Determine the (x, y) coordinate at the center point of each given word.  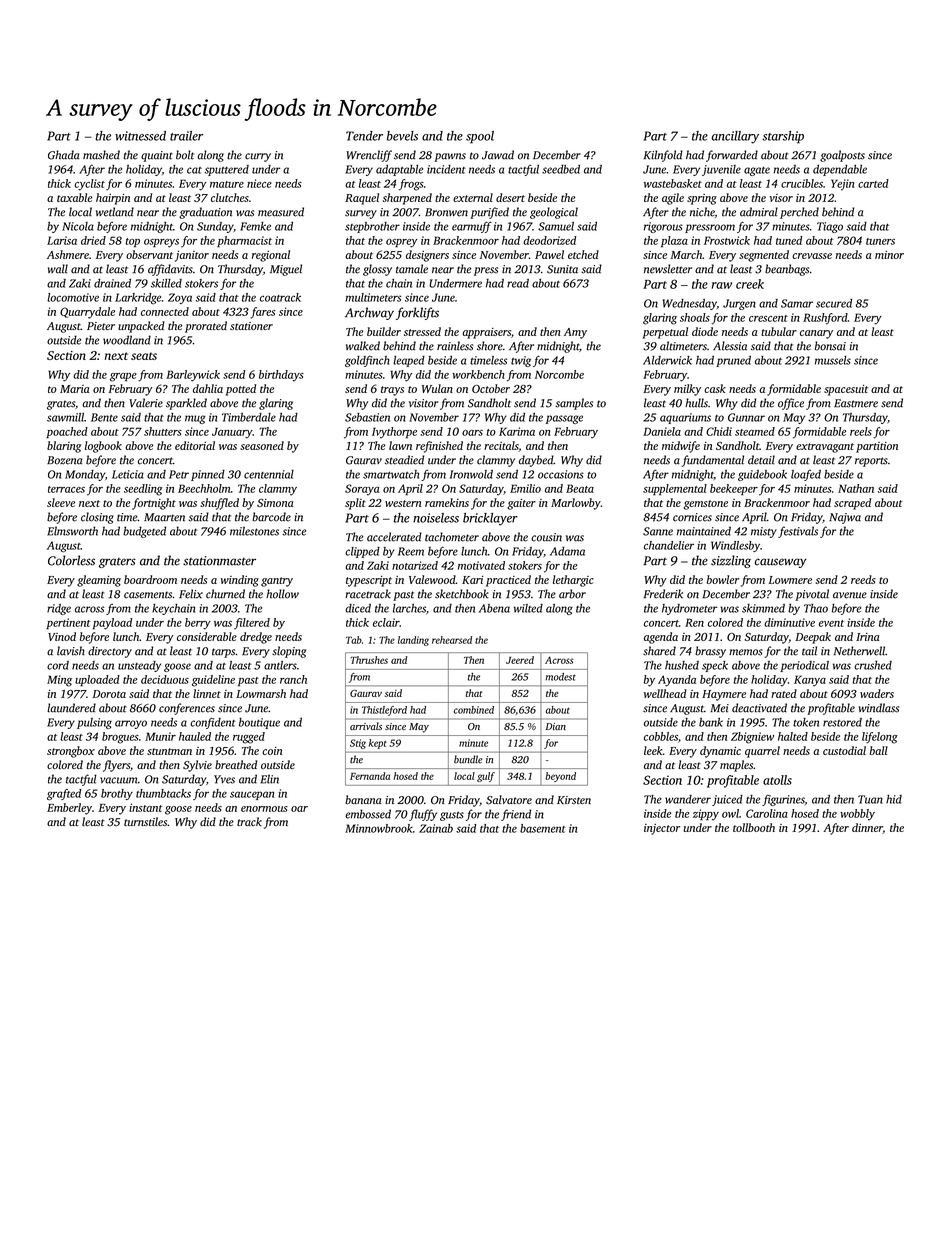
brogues (120, 738)
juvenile (721, 170)
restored (842, 722)
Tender (364, 136)
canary (816, 334)
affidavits (170, 270)
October (491, 388)
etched (583, 254)
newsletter (668, 269)
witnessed (140, 136)
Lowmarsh (261, 693)
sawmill (65, 417)
